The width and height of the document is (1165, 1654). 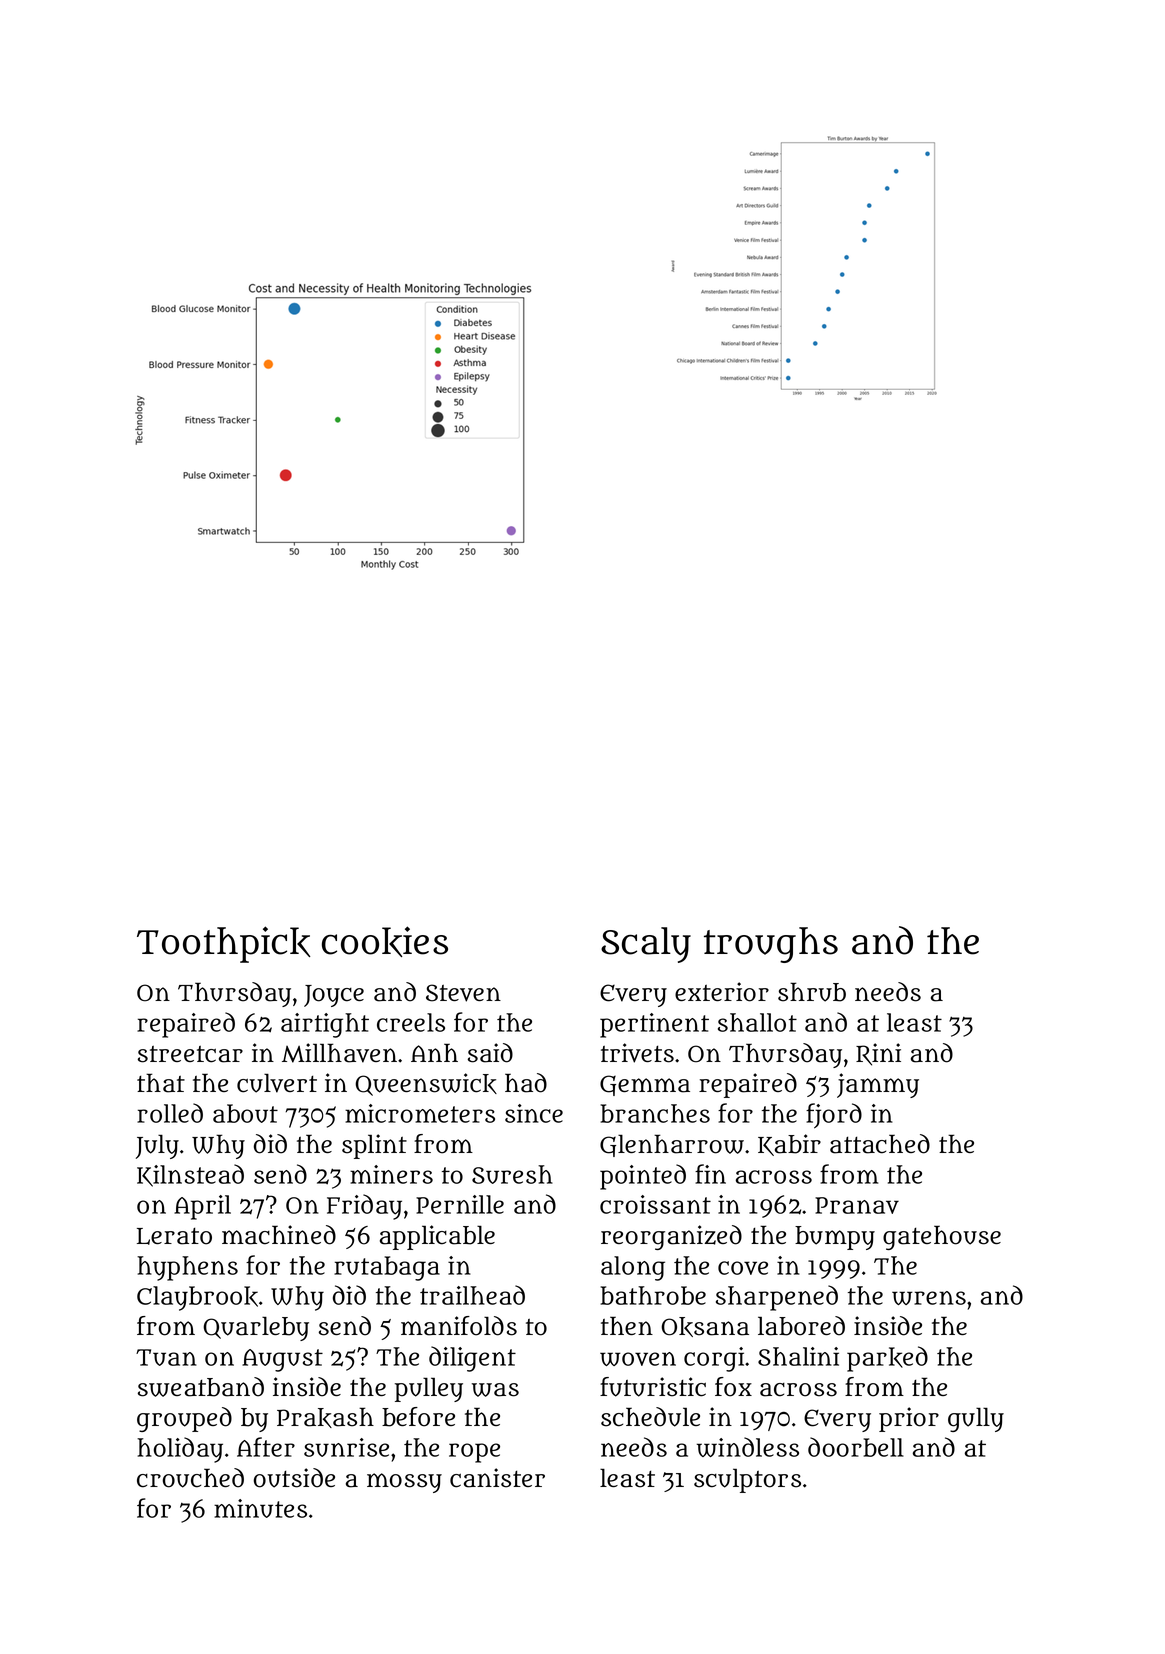 I want to click on Kilnstead, so click(x=190, y=1175).
